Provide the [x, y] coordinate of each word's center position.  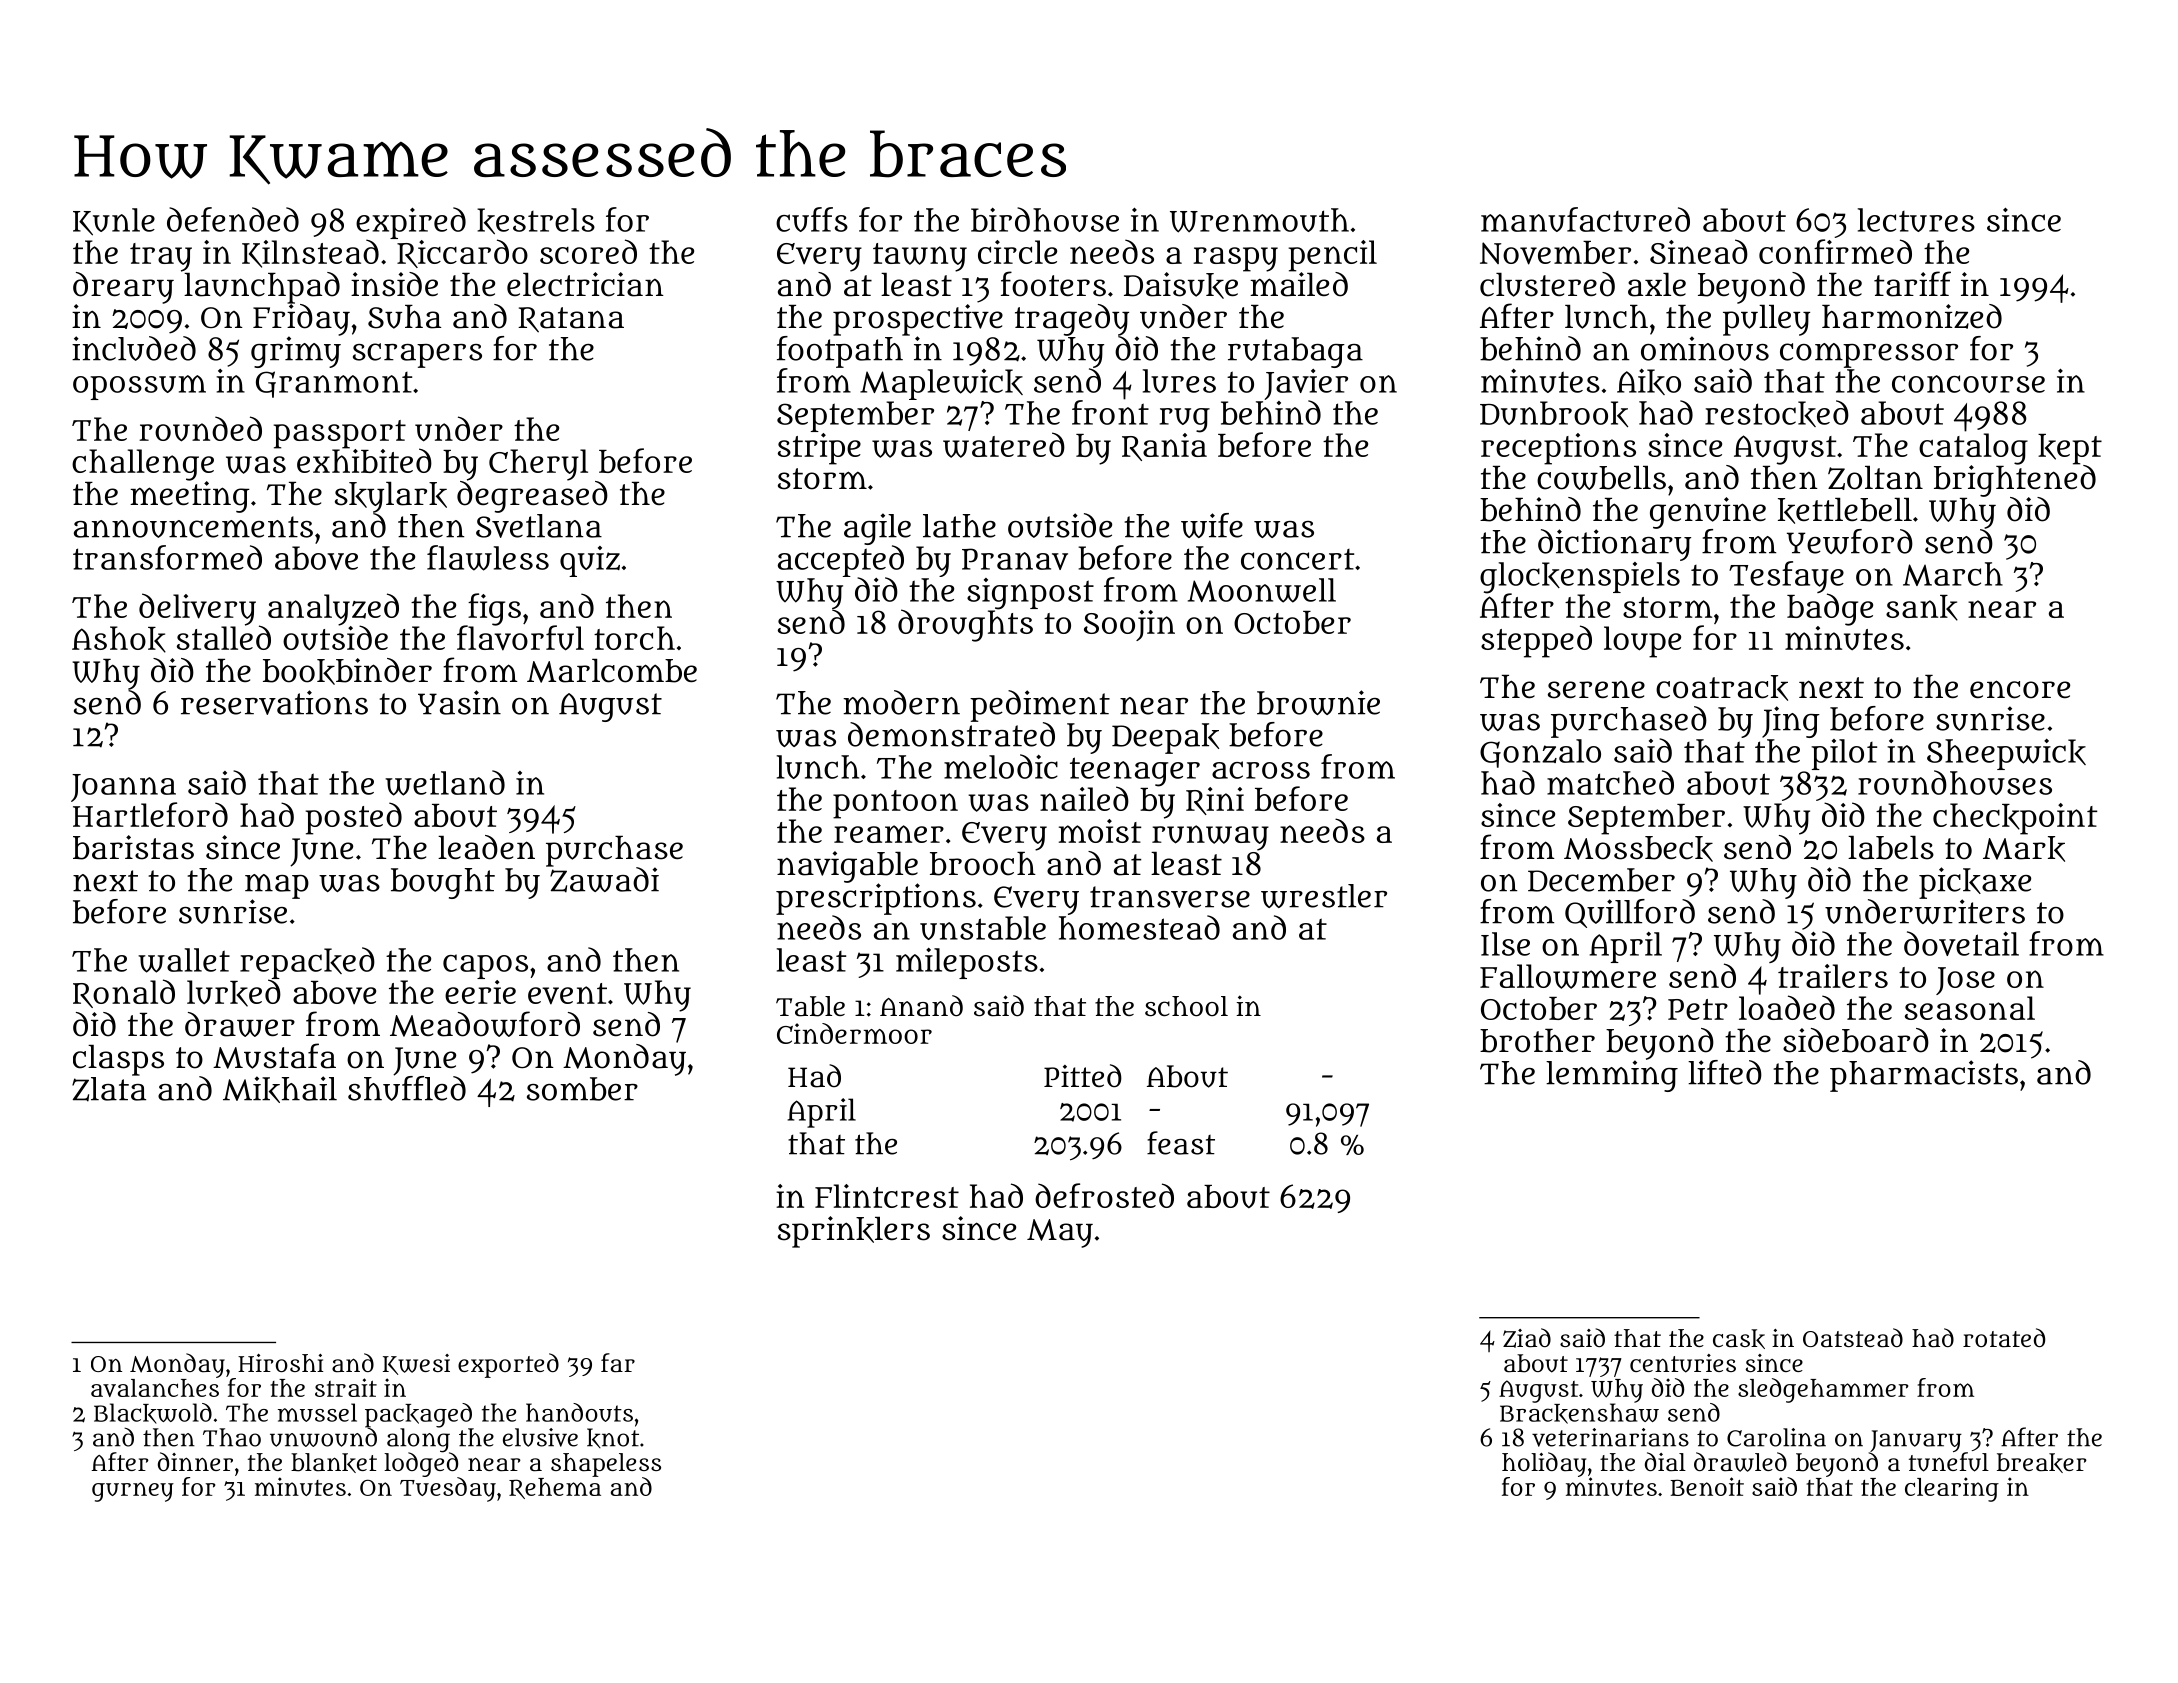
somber [582, 1089]
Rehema [555, 1488]
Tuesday [448, 1489]
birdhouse [1045, 219]
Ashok [119, 639]
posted [354, 818]
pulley [1766, 320]
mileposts [967, 963]
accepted [841, 561]
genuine [1708, 513]
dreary [123, 288]
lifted [1725, 1072]
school [1186, 1006]
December [1601, 880]
